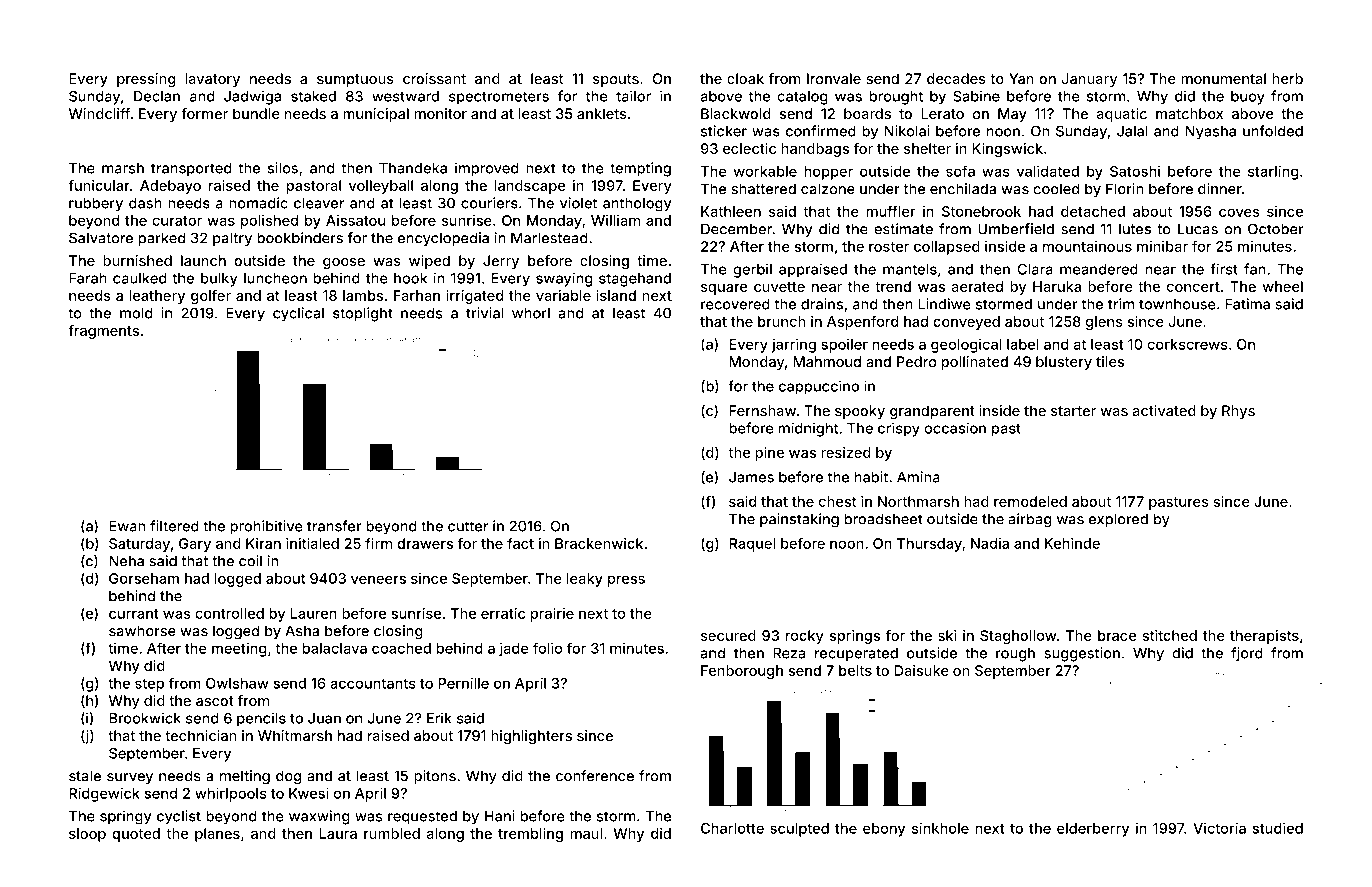 This screenshot has width=1372, height=887. I want to click on coil, so click(250, 561).
